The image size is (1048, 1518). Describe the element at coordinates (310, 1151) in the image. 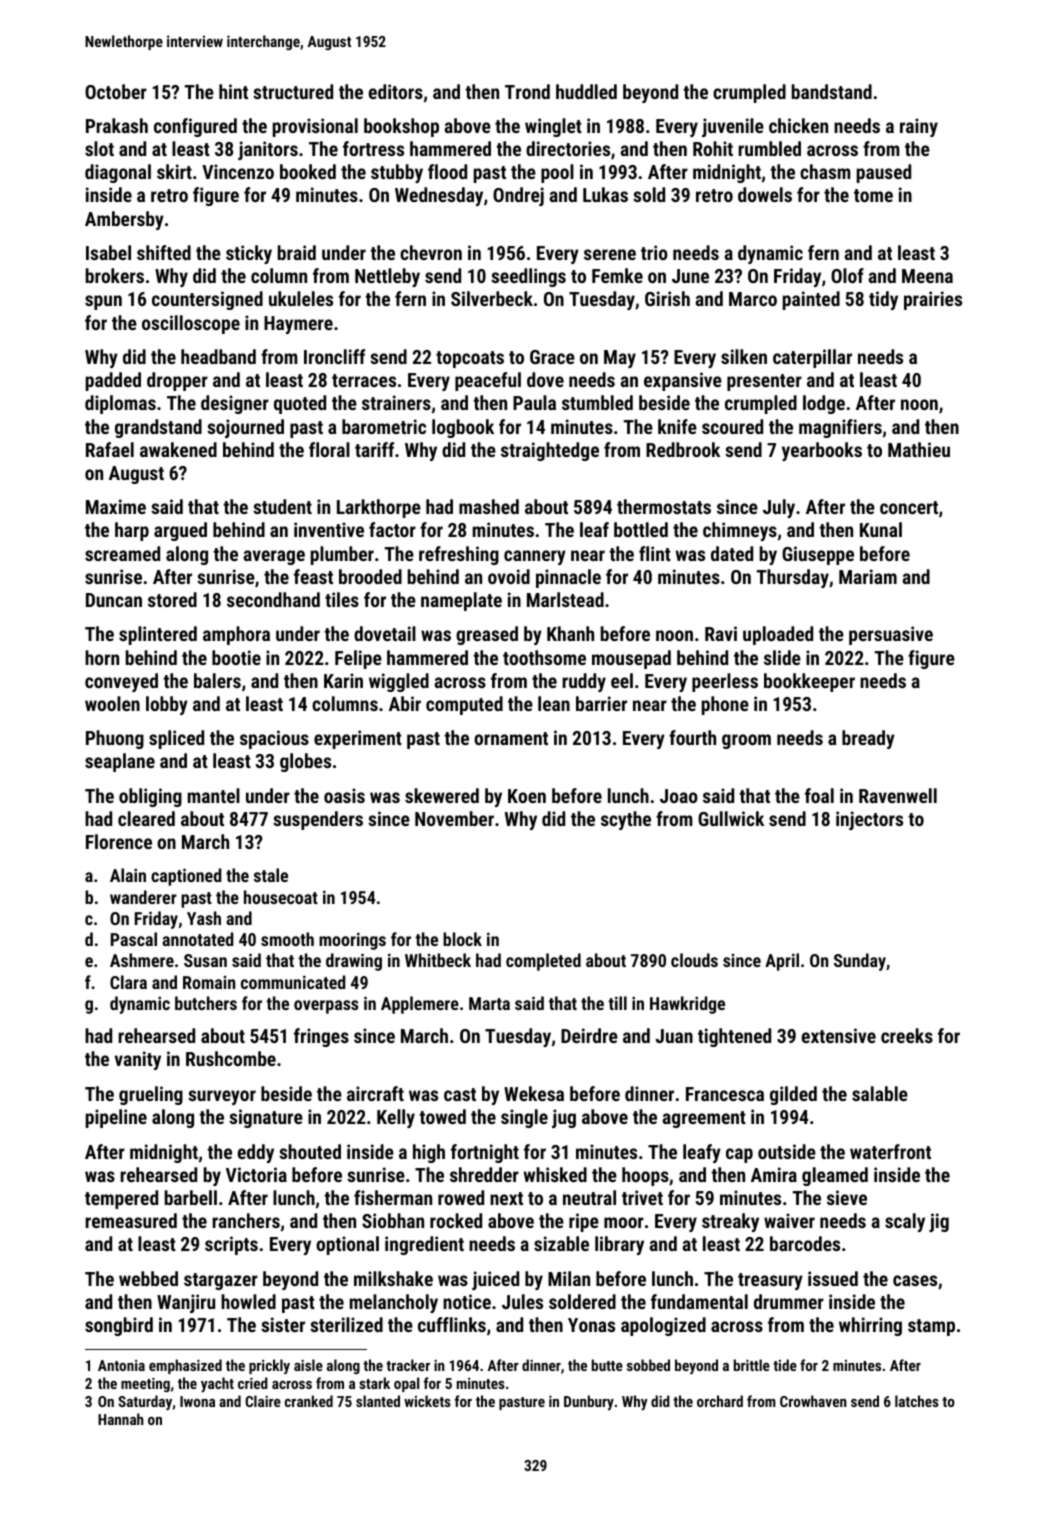

I see `shouted` at that location.
